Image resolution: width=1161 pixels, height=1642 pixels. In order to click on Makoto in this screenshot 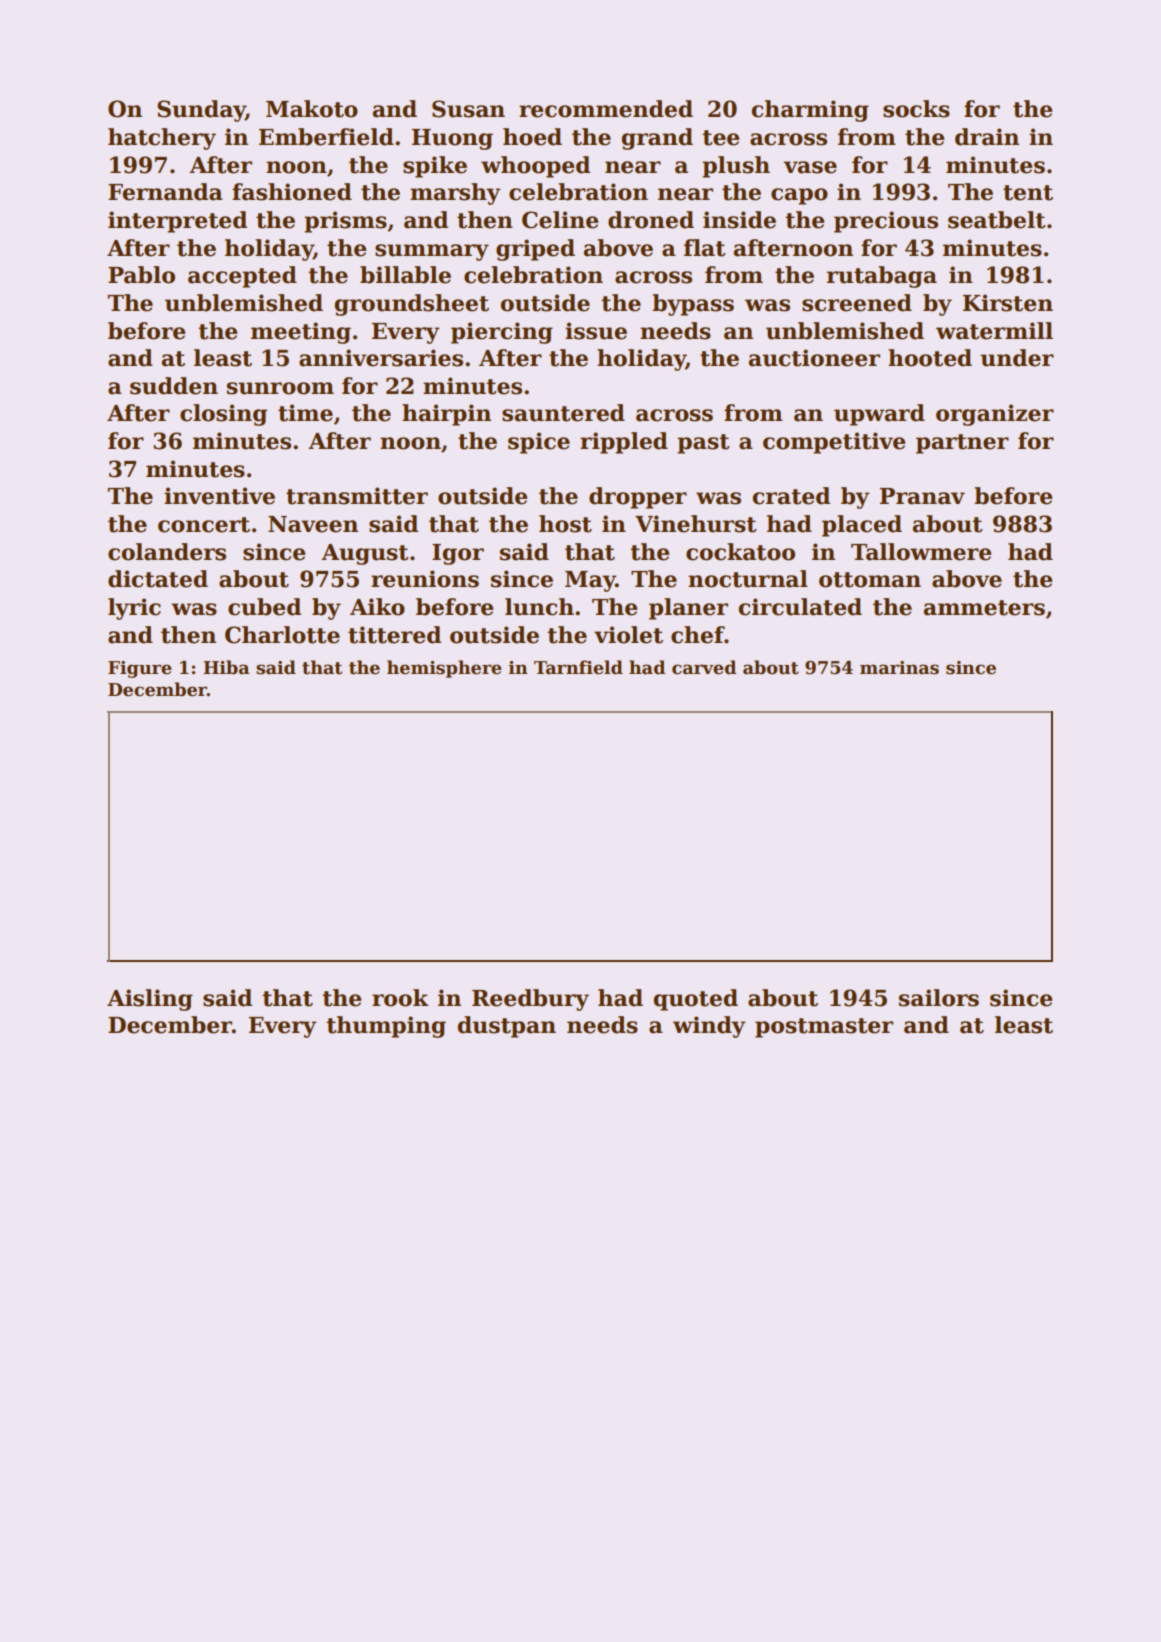, I will do `click(312, 109)`.
